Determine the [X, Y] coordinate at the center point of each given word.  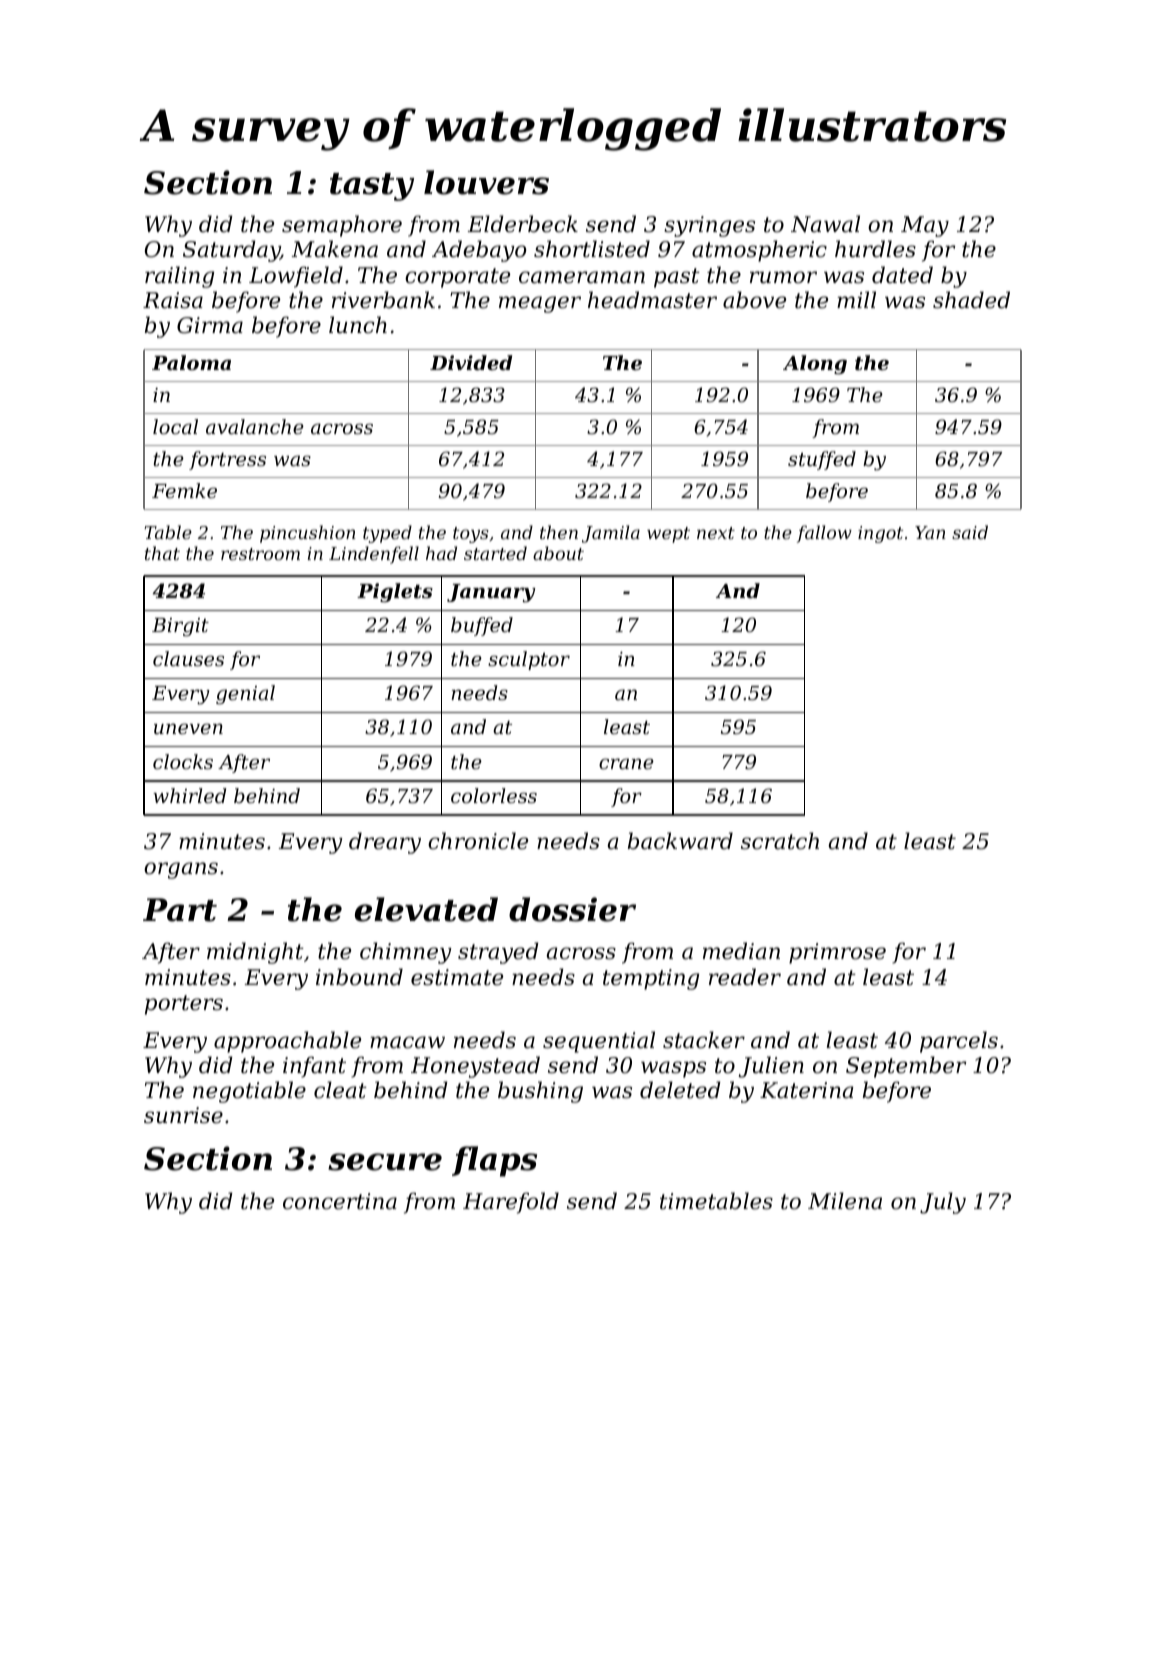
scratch [780, 841]
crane [626, 763]
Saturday [231, 251]
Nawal [825, 224]
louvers [486, 182]
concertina [340, 1201]
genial [245, 695]
